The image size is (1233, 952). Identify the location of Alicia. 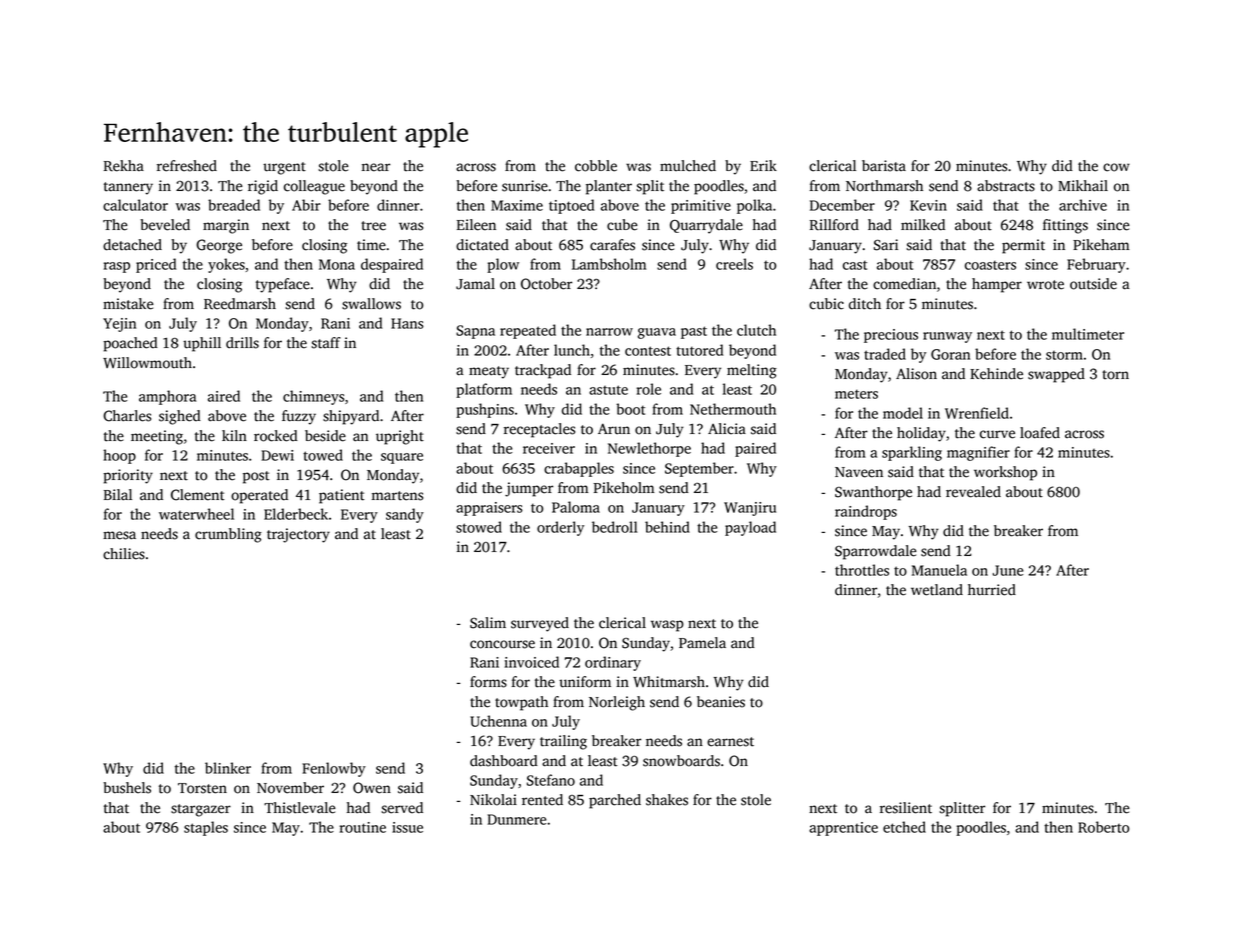
(727, 429).
